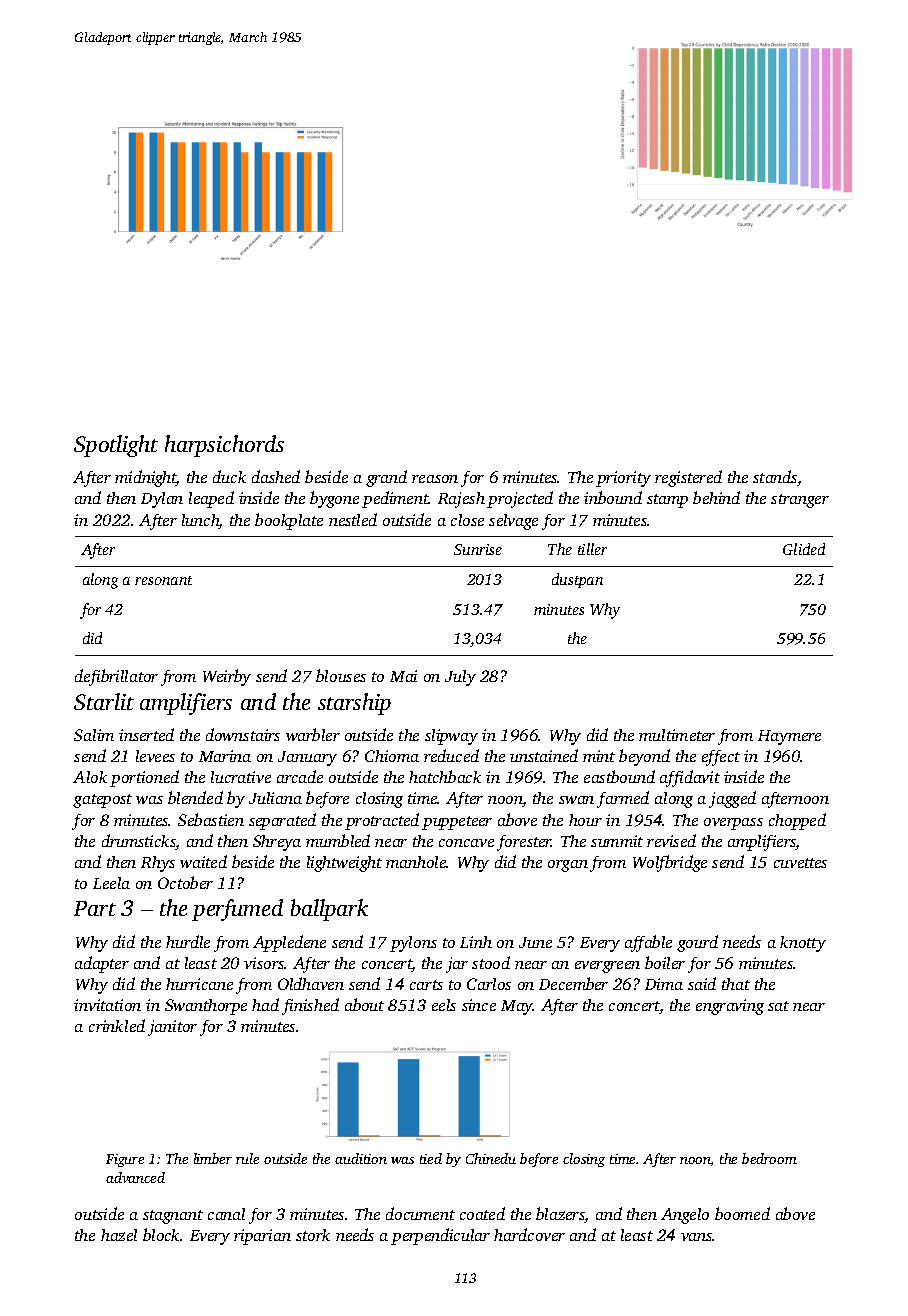 The height and width of the screenshot is (1316, 908). Describe the element at coordinates (803, 944) in the screenshot. I see `knotty` at that location.
